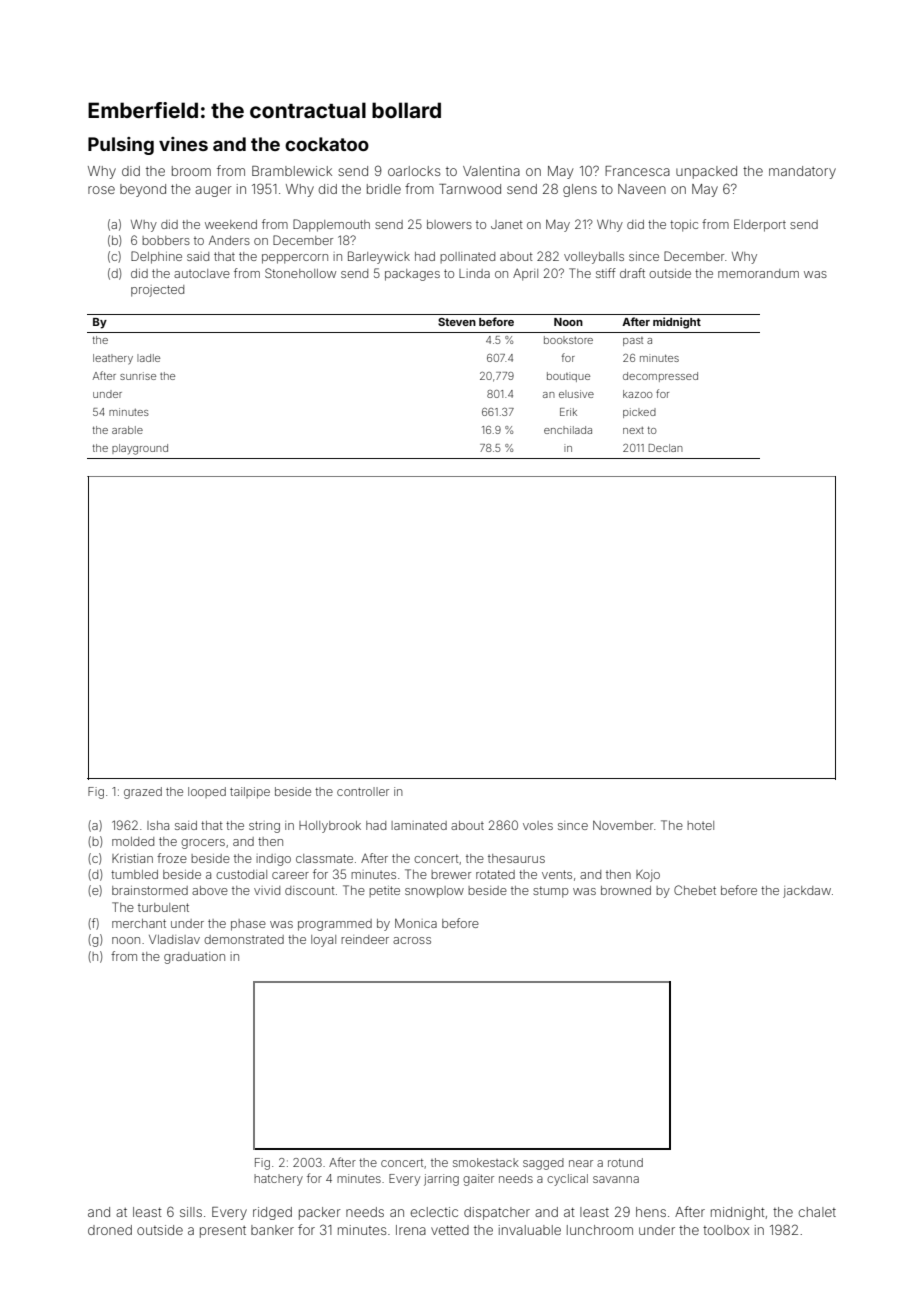  I want to click on across, so click(412, 940).
